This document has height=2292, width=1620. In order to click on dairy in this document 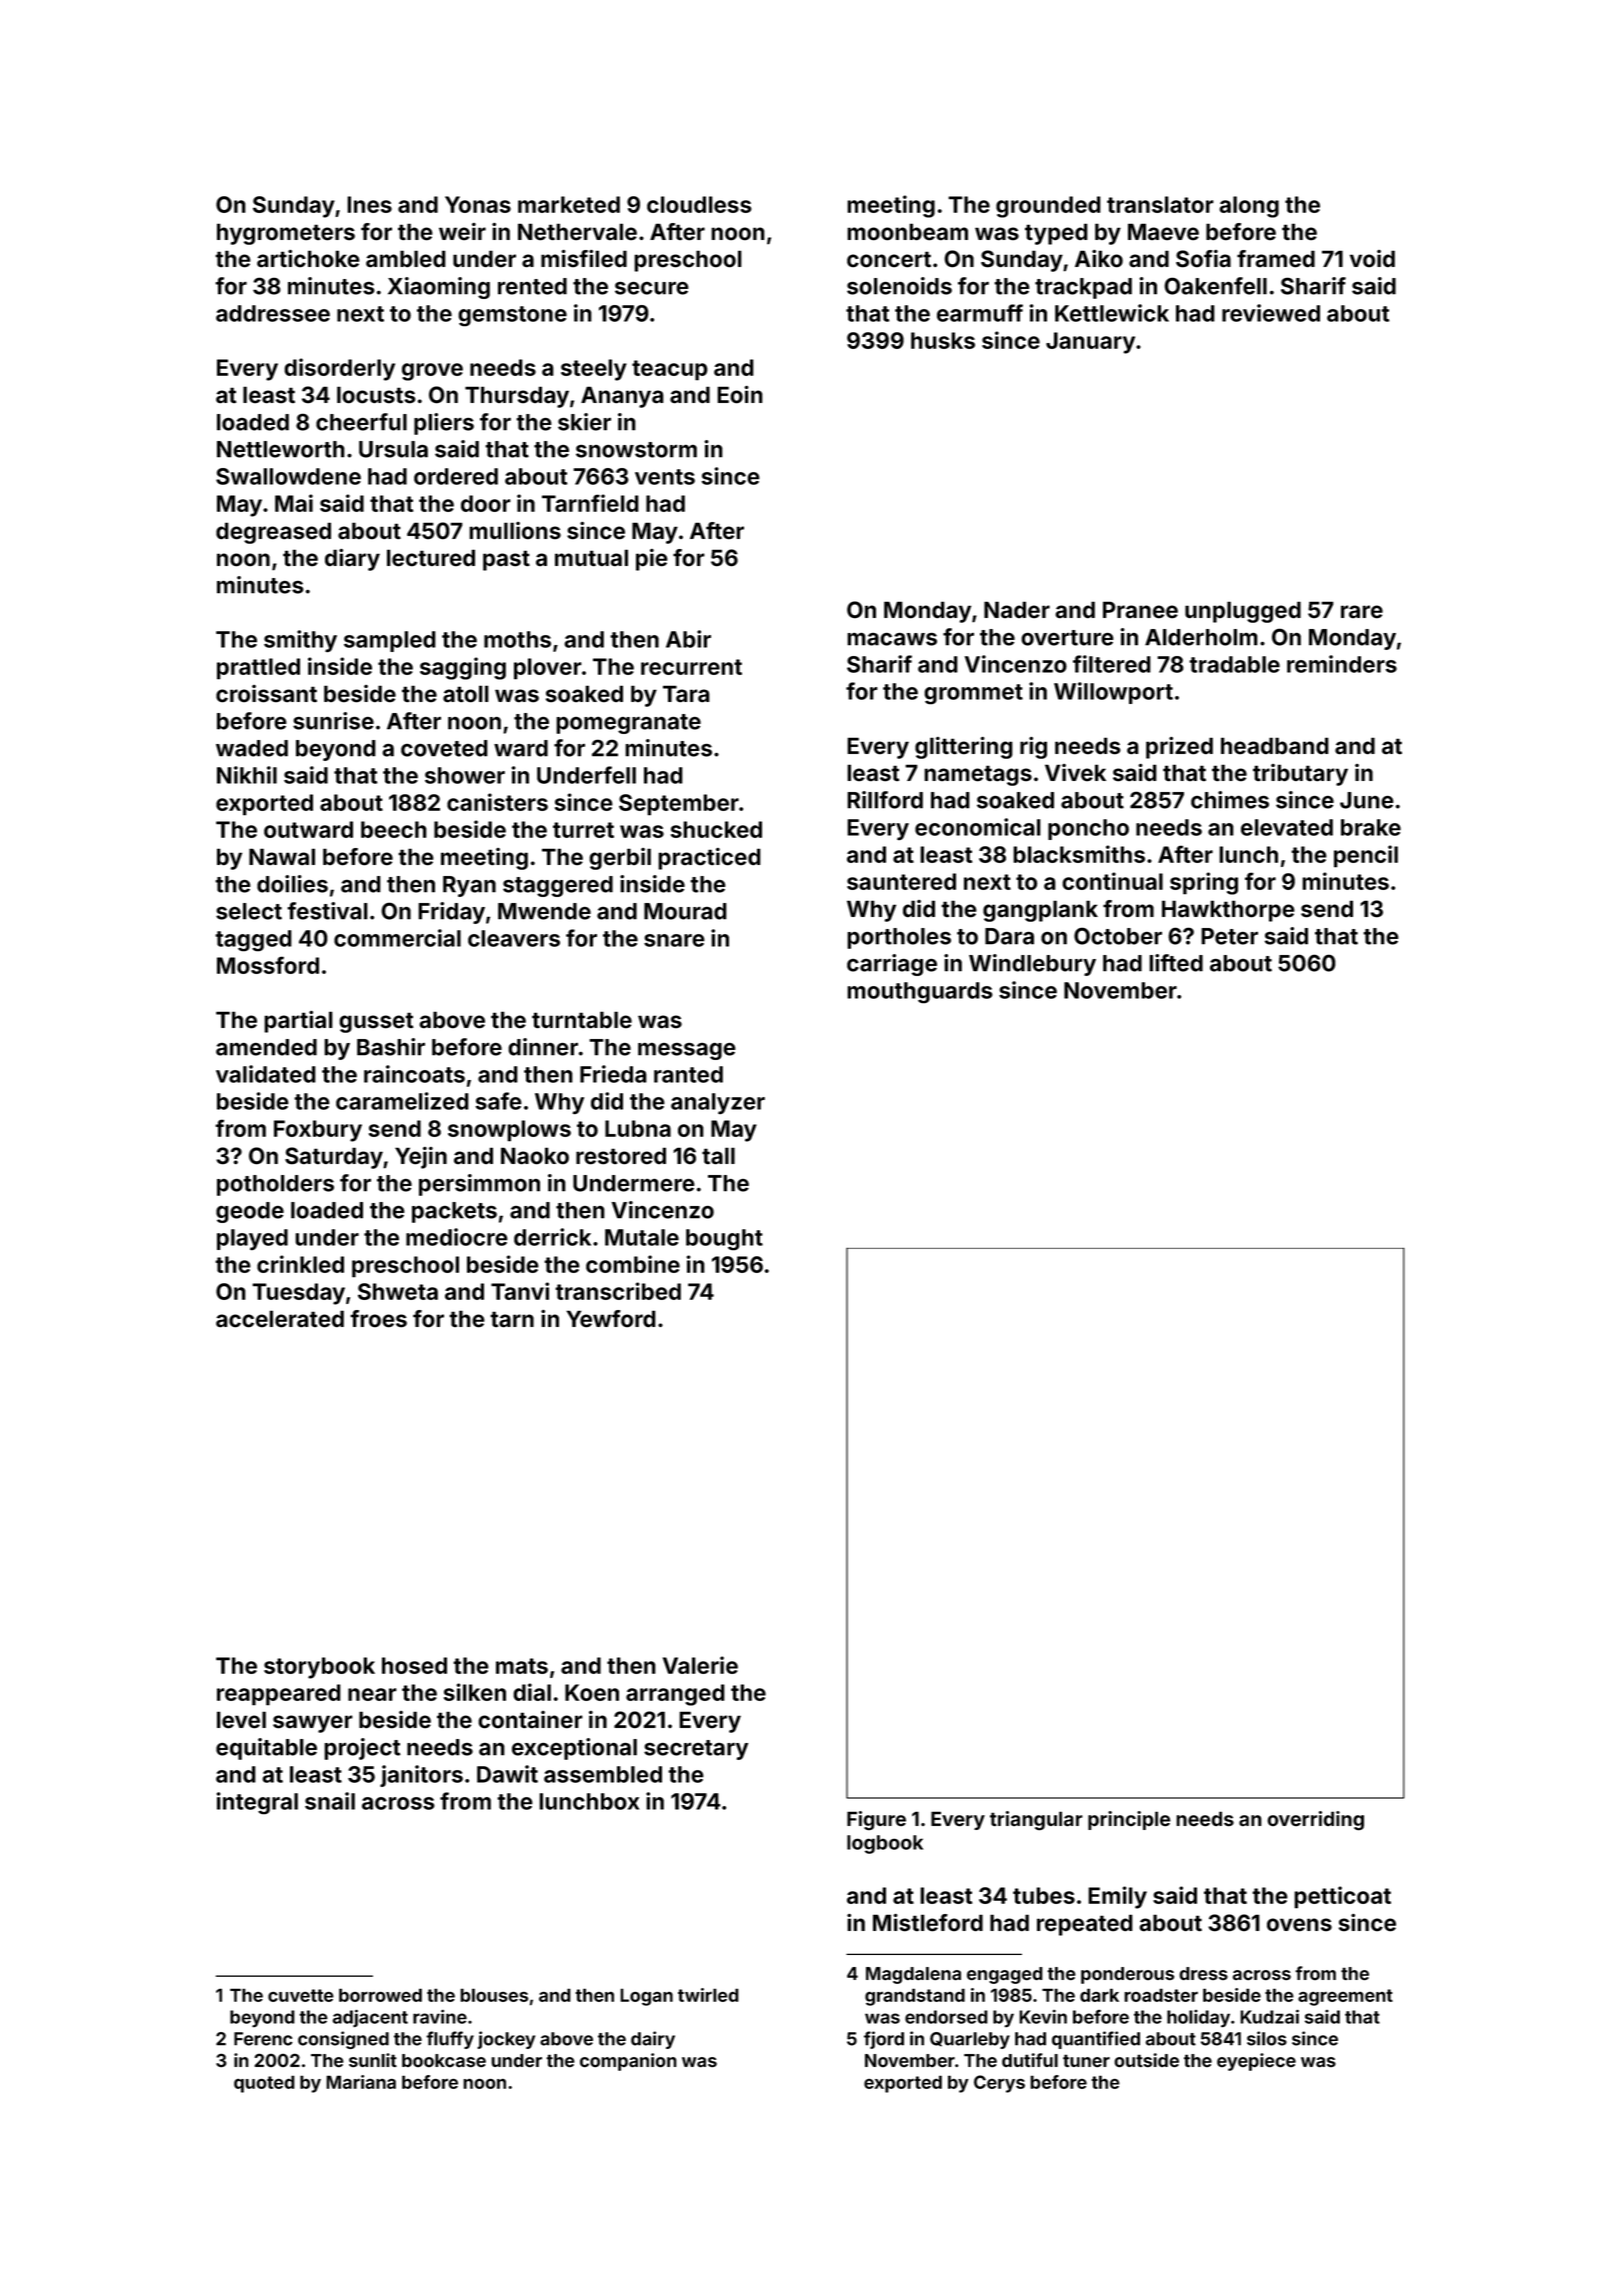, I will do `click(653, 2040)`.
